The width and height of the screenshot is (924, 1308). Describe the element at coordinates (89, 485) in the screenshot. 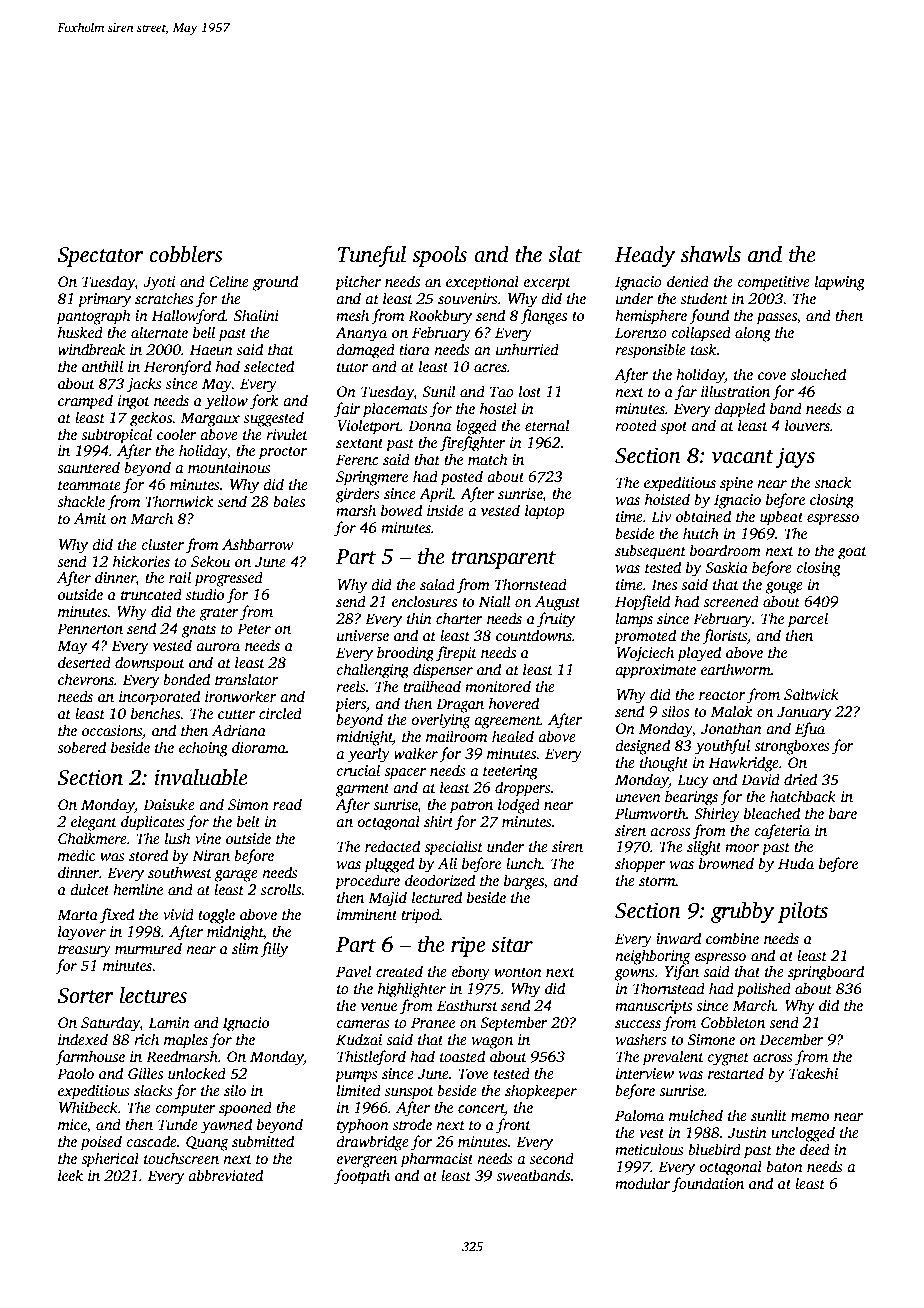

I see `teammate` at that location.
